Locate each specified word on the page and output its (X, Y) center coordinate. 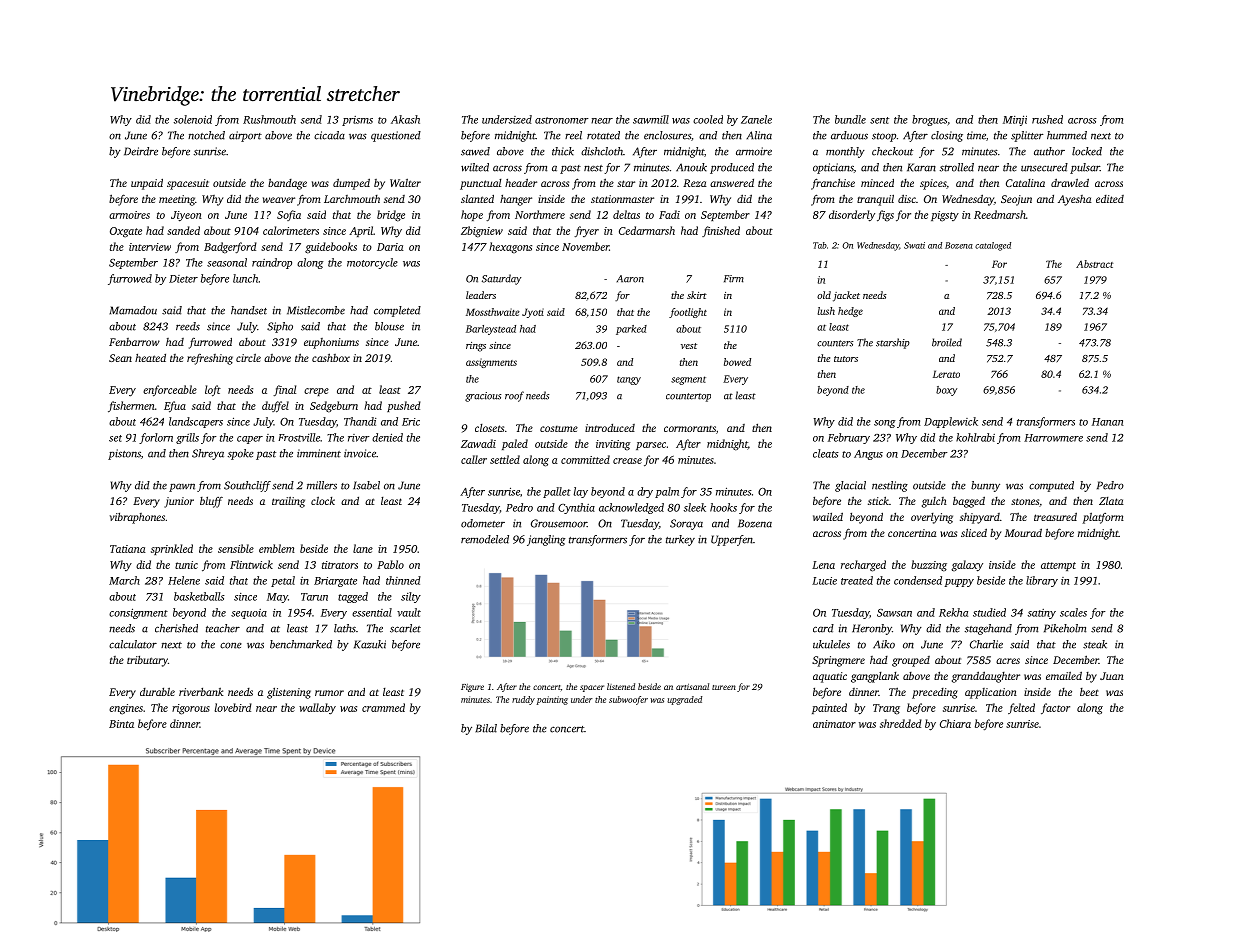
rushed (1047, 119)
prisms (357, 121)
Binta (121, 724)
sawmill (651, 119)
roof (514, 396)
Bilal (486, 728)
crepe (316, 392)
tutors (846, 359)
